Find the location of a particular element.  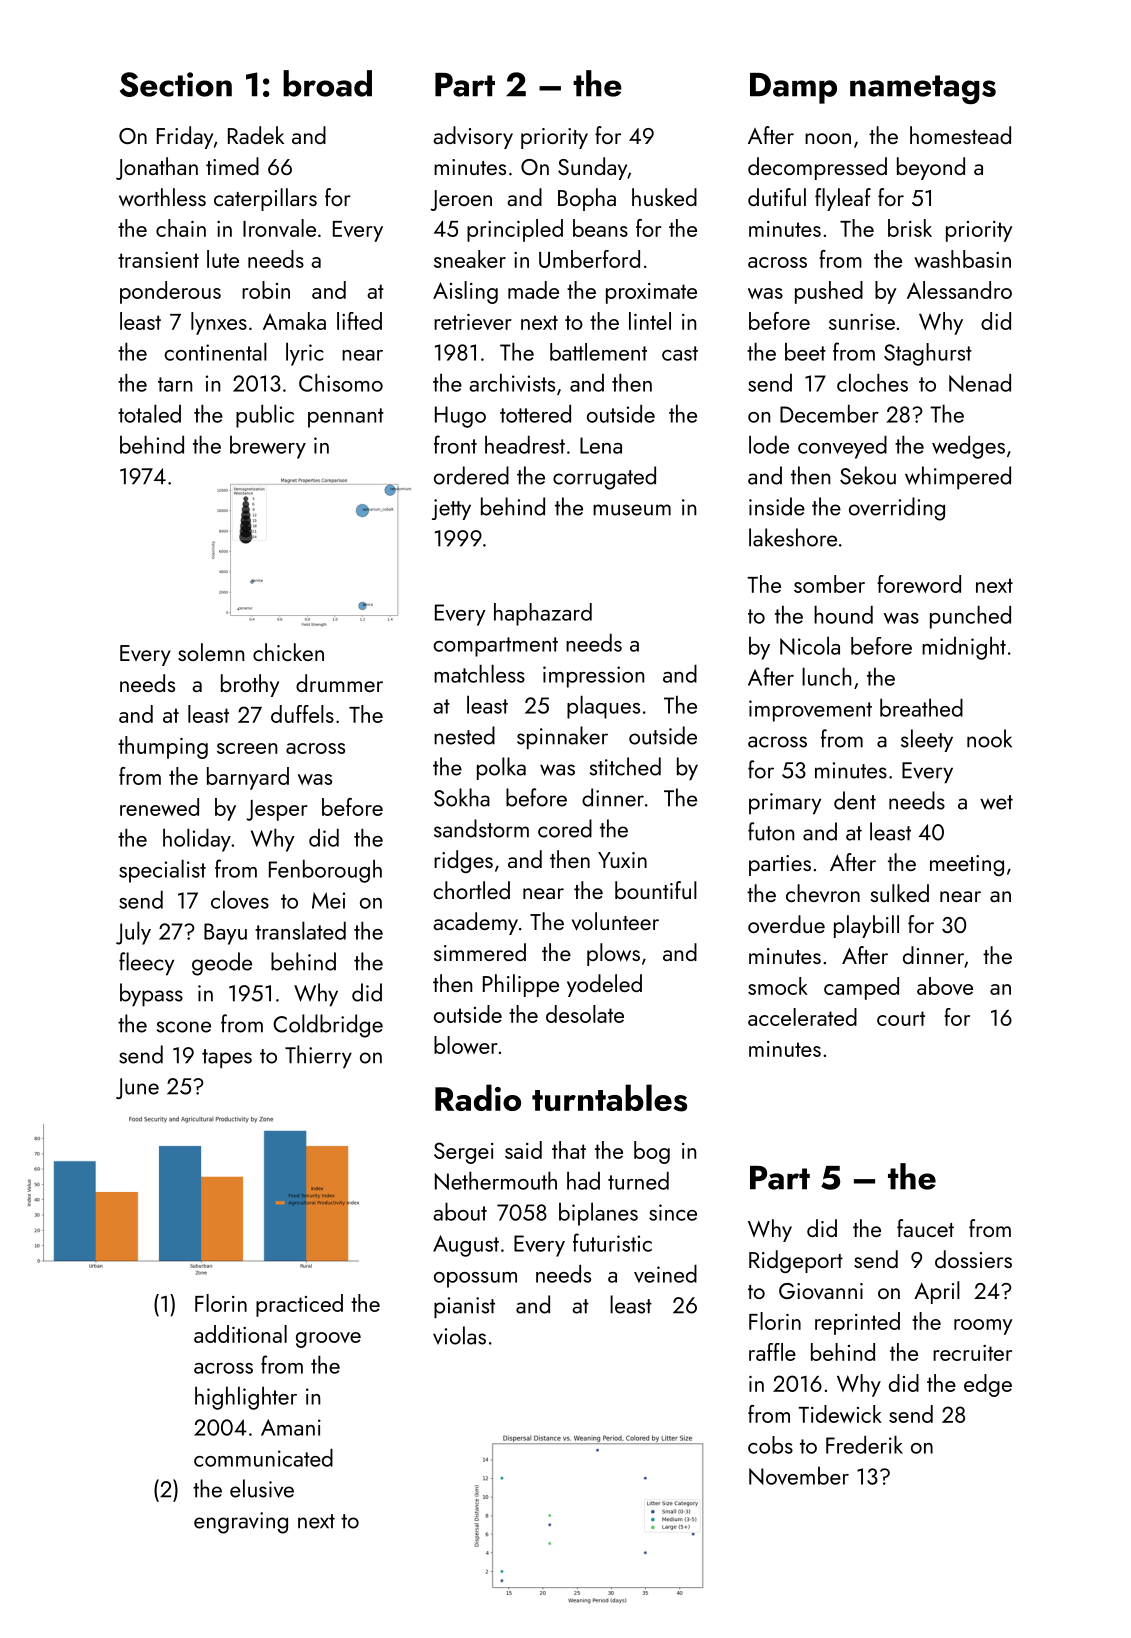

cobs is located at coordinates (770, 1445).
